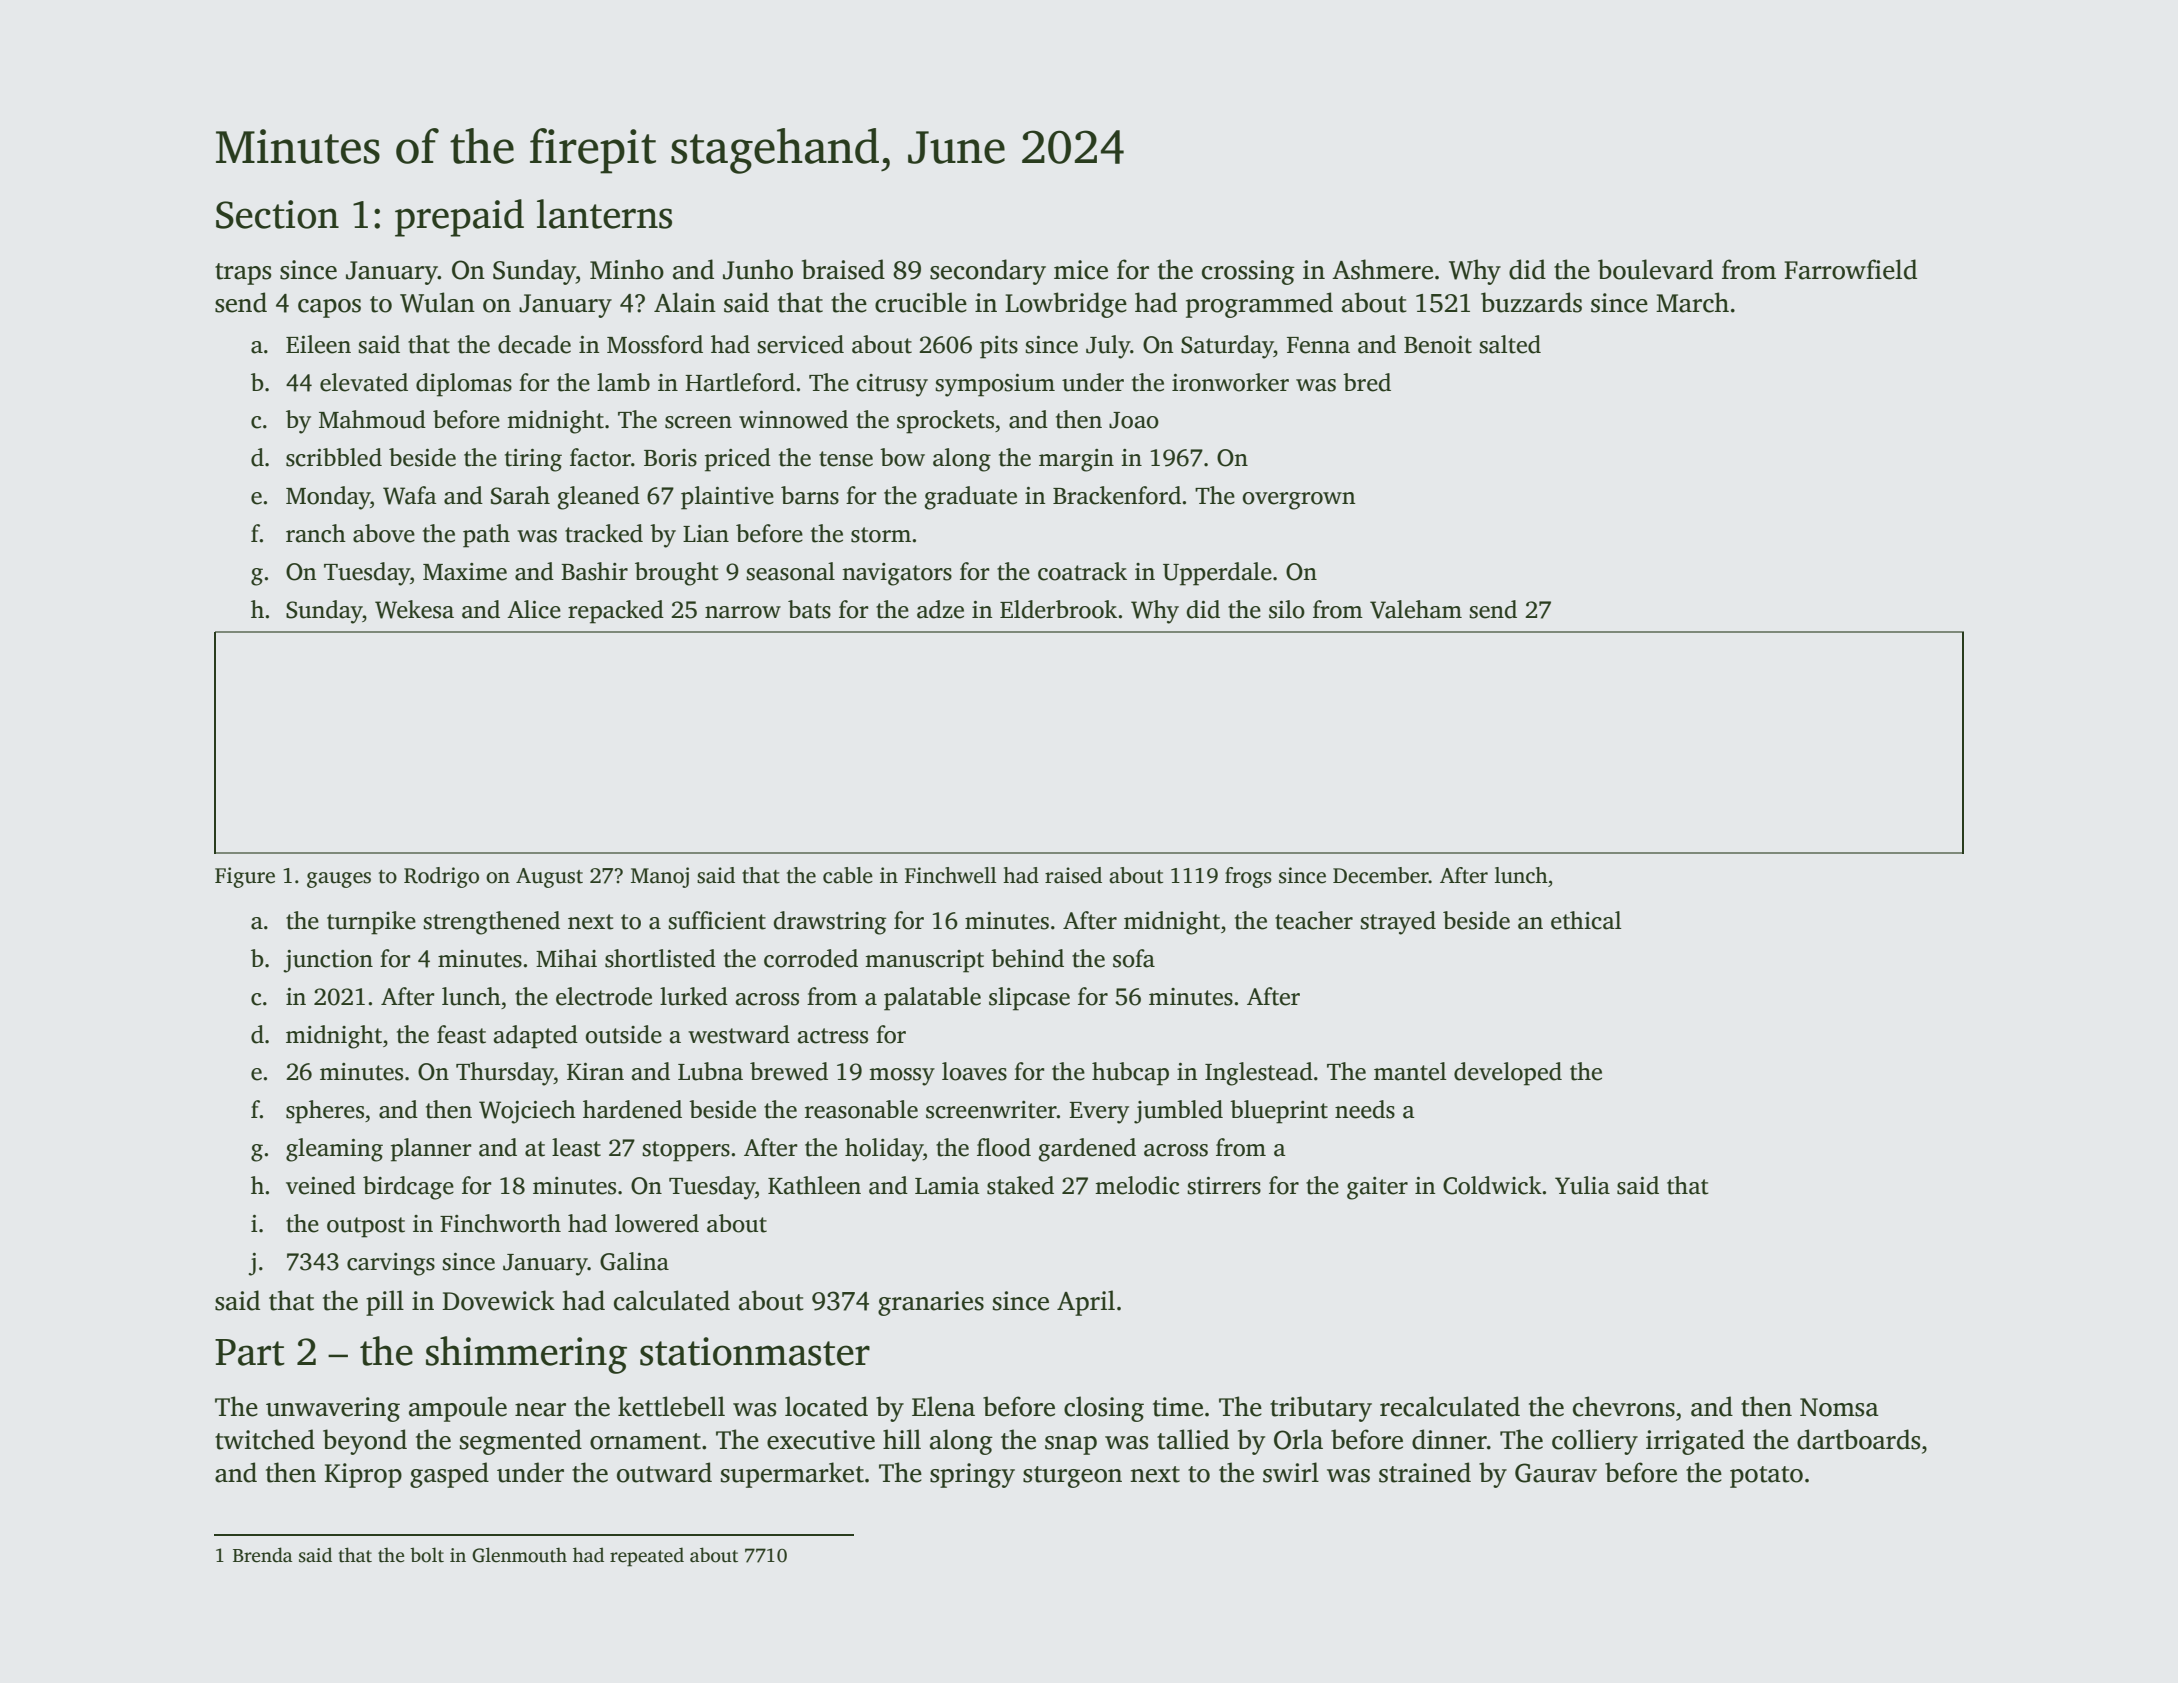  What do you see at coordinates (1367, 382) in the screenshot?
I see `bred` at bounding box center [1367, 382].
